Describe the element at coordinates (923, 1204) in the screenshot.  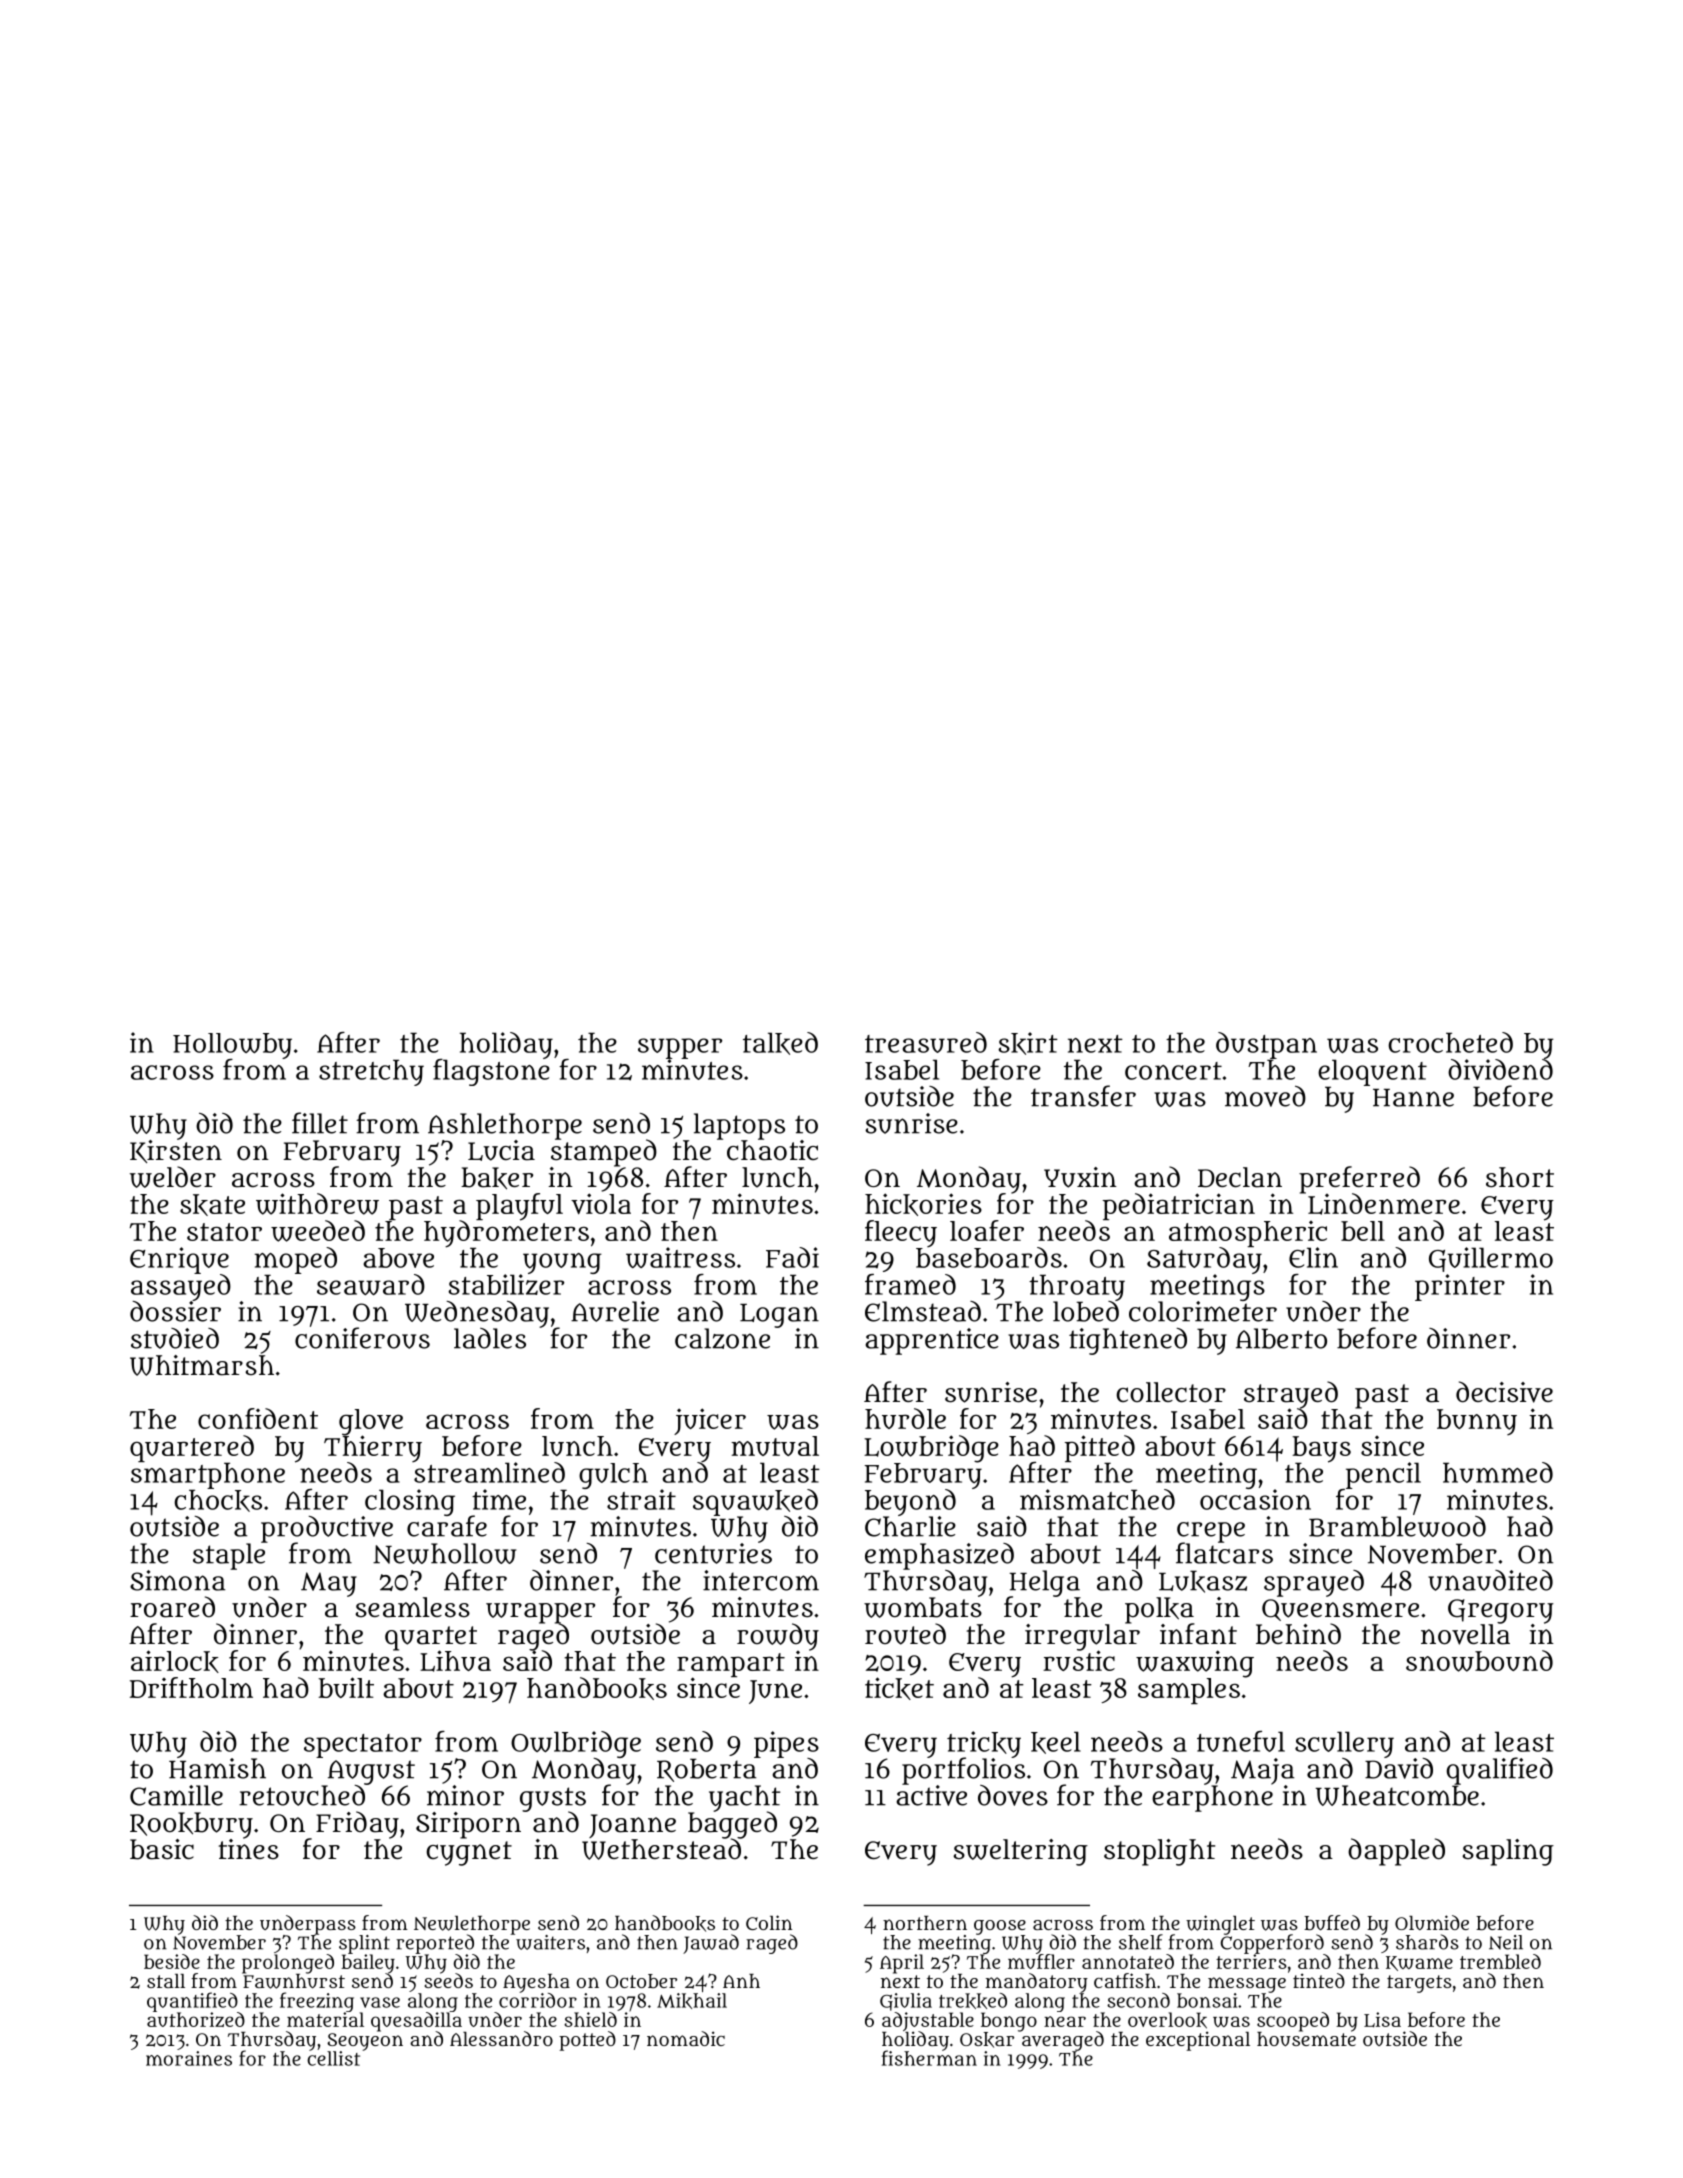
I see `hickories` at that location.
